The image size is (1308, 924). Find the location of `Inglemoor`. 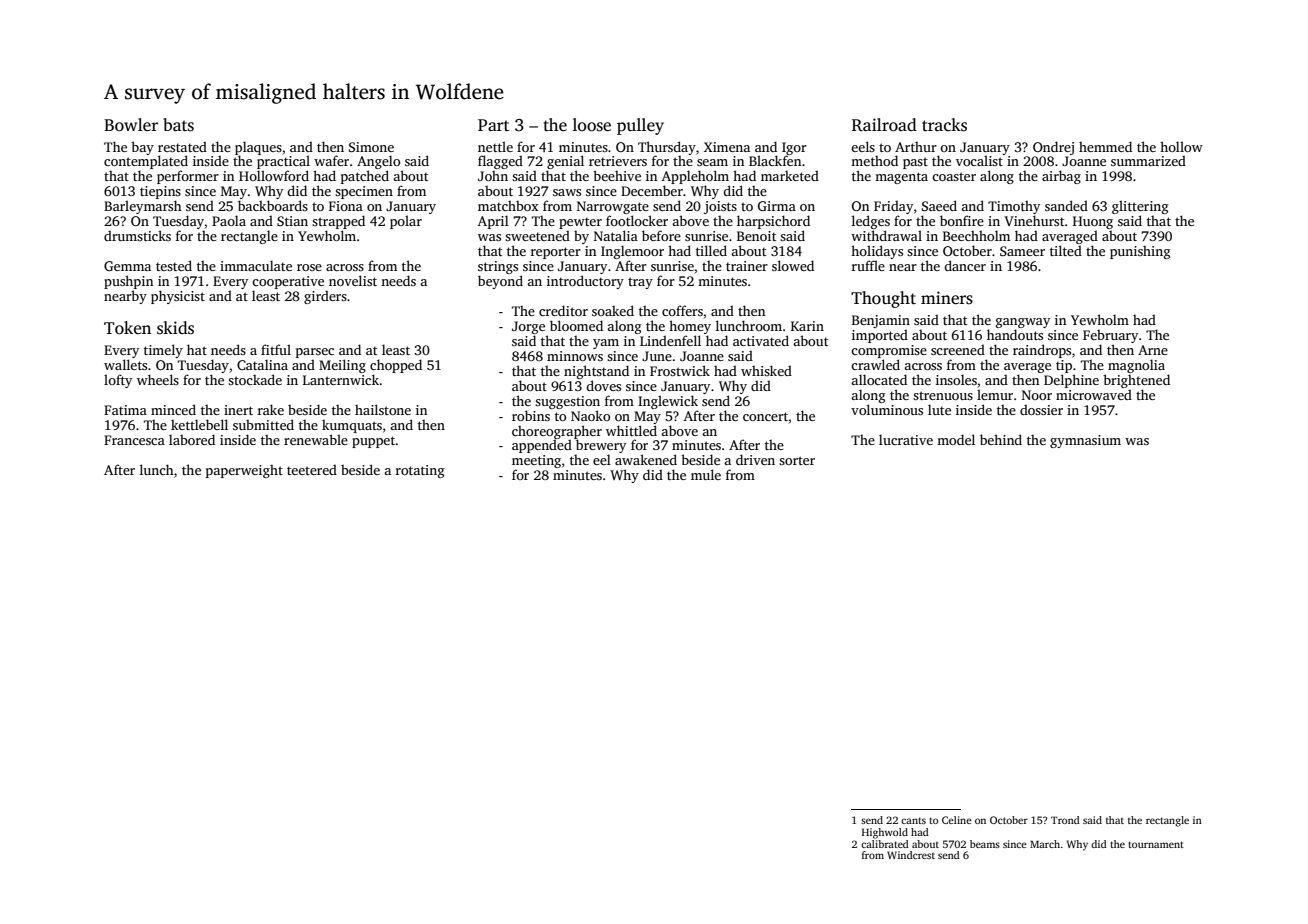

Inglemoor is located at coordinates (632, 252).
